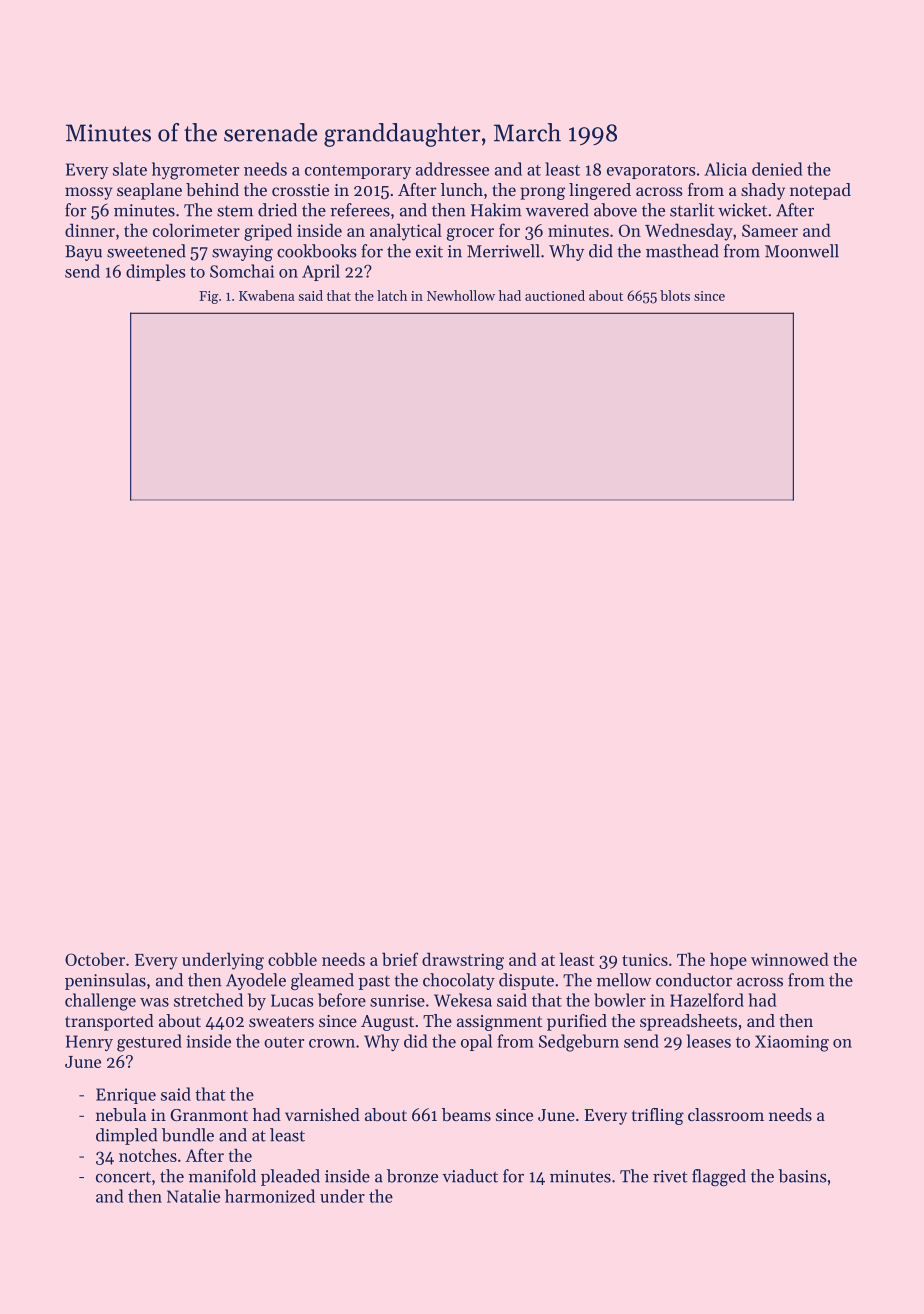 Image resolution: width=924 pixels, height=1314 pixels. What do you see at coordinates (463, 961) in the screenshot?
I see `drawstring` at bounding box center [463, 961].
